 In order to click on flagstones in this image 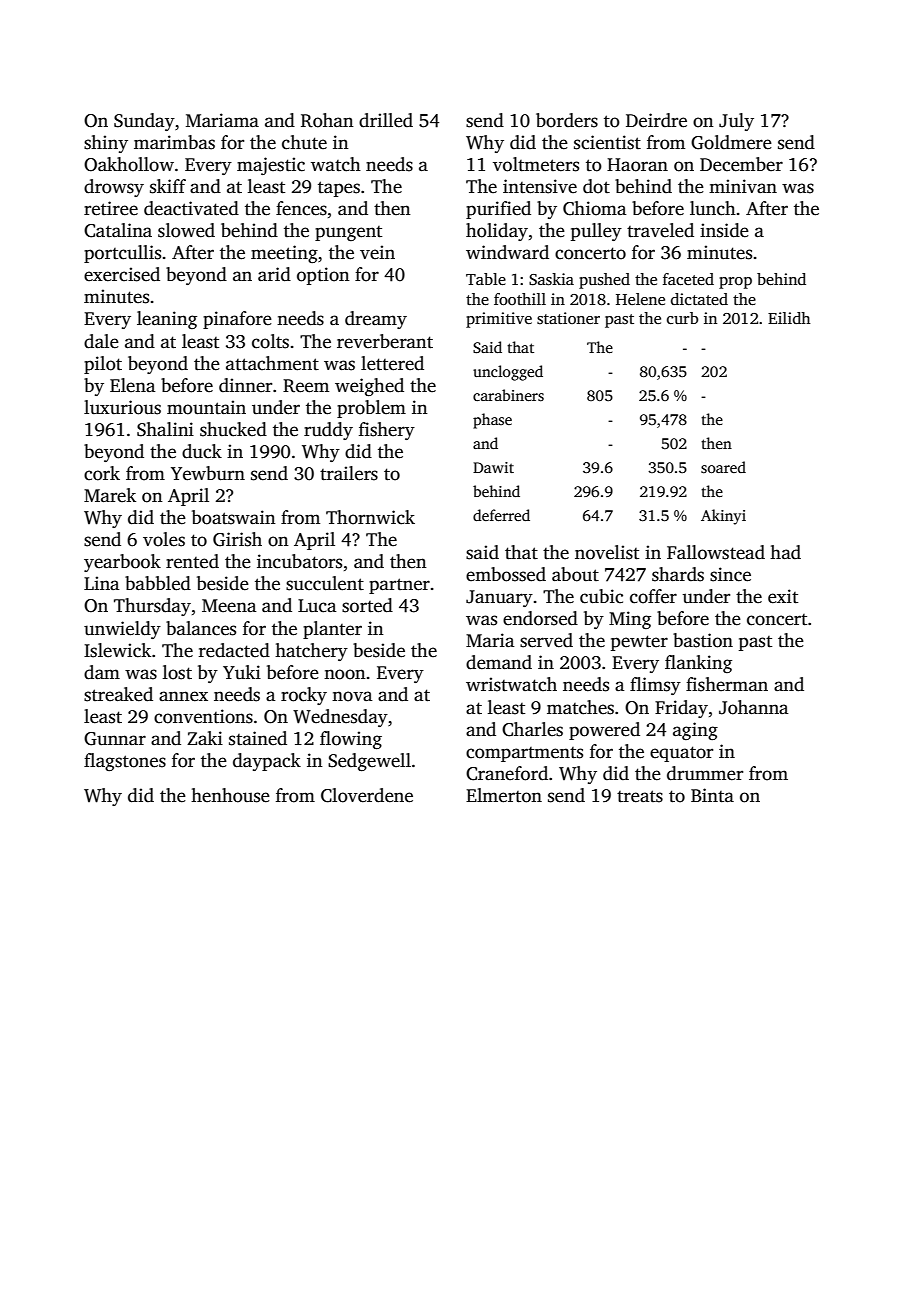, I will do `click(125, 762)`.
